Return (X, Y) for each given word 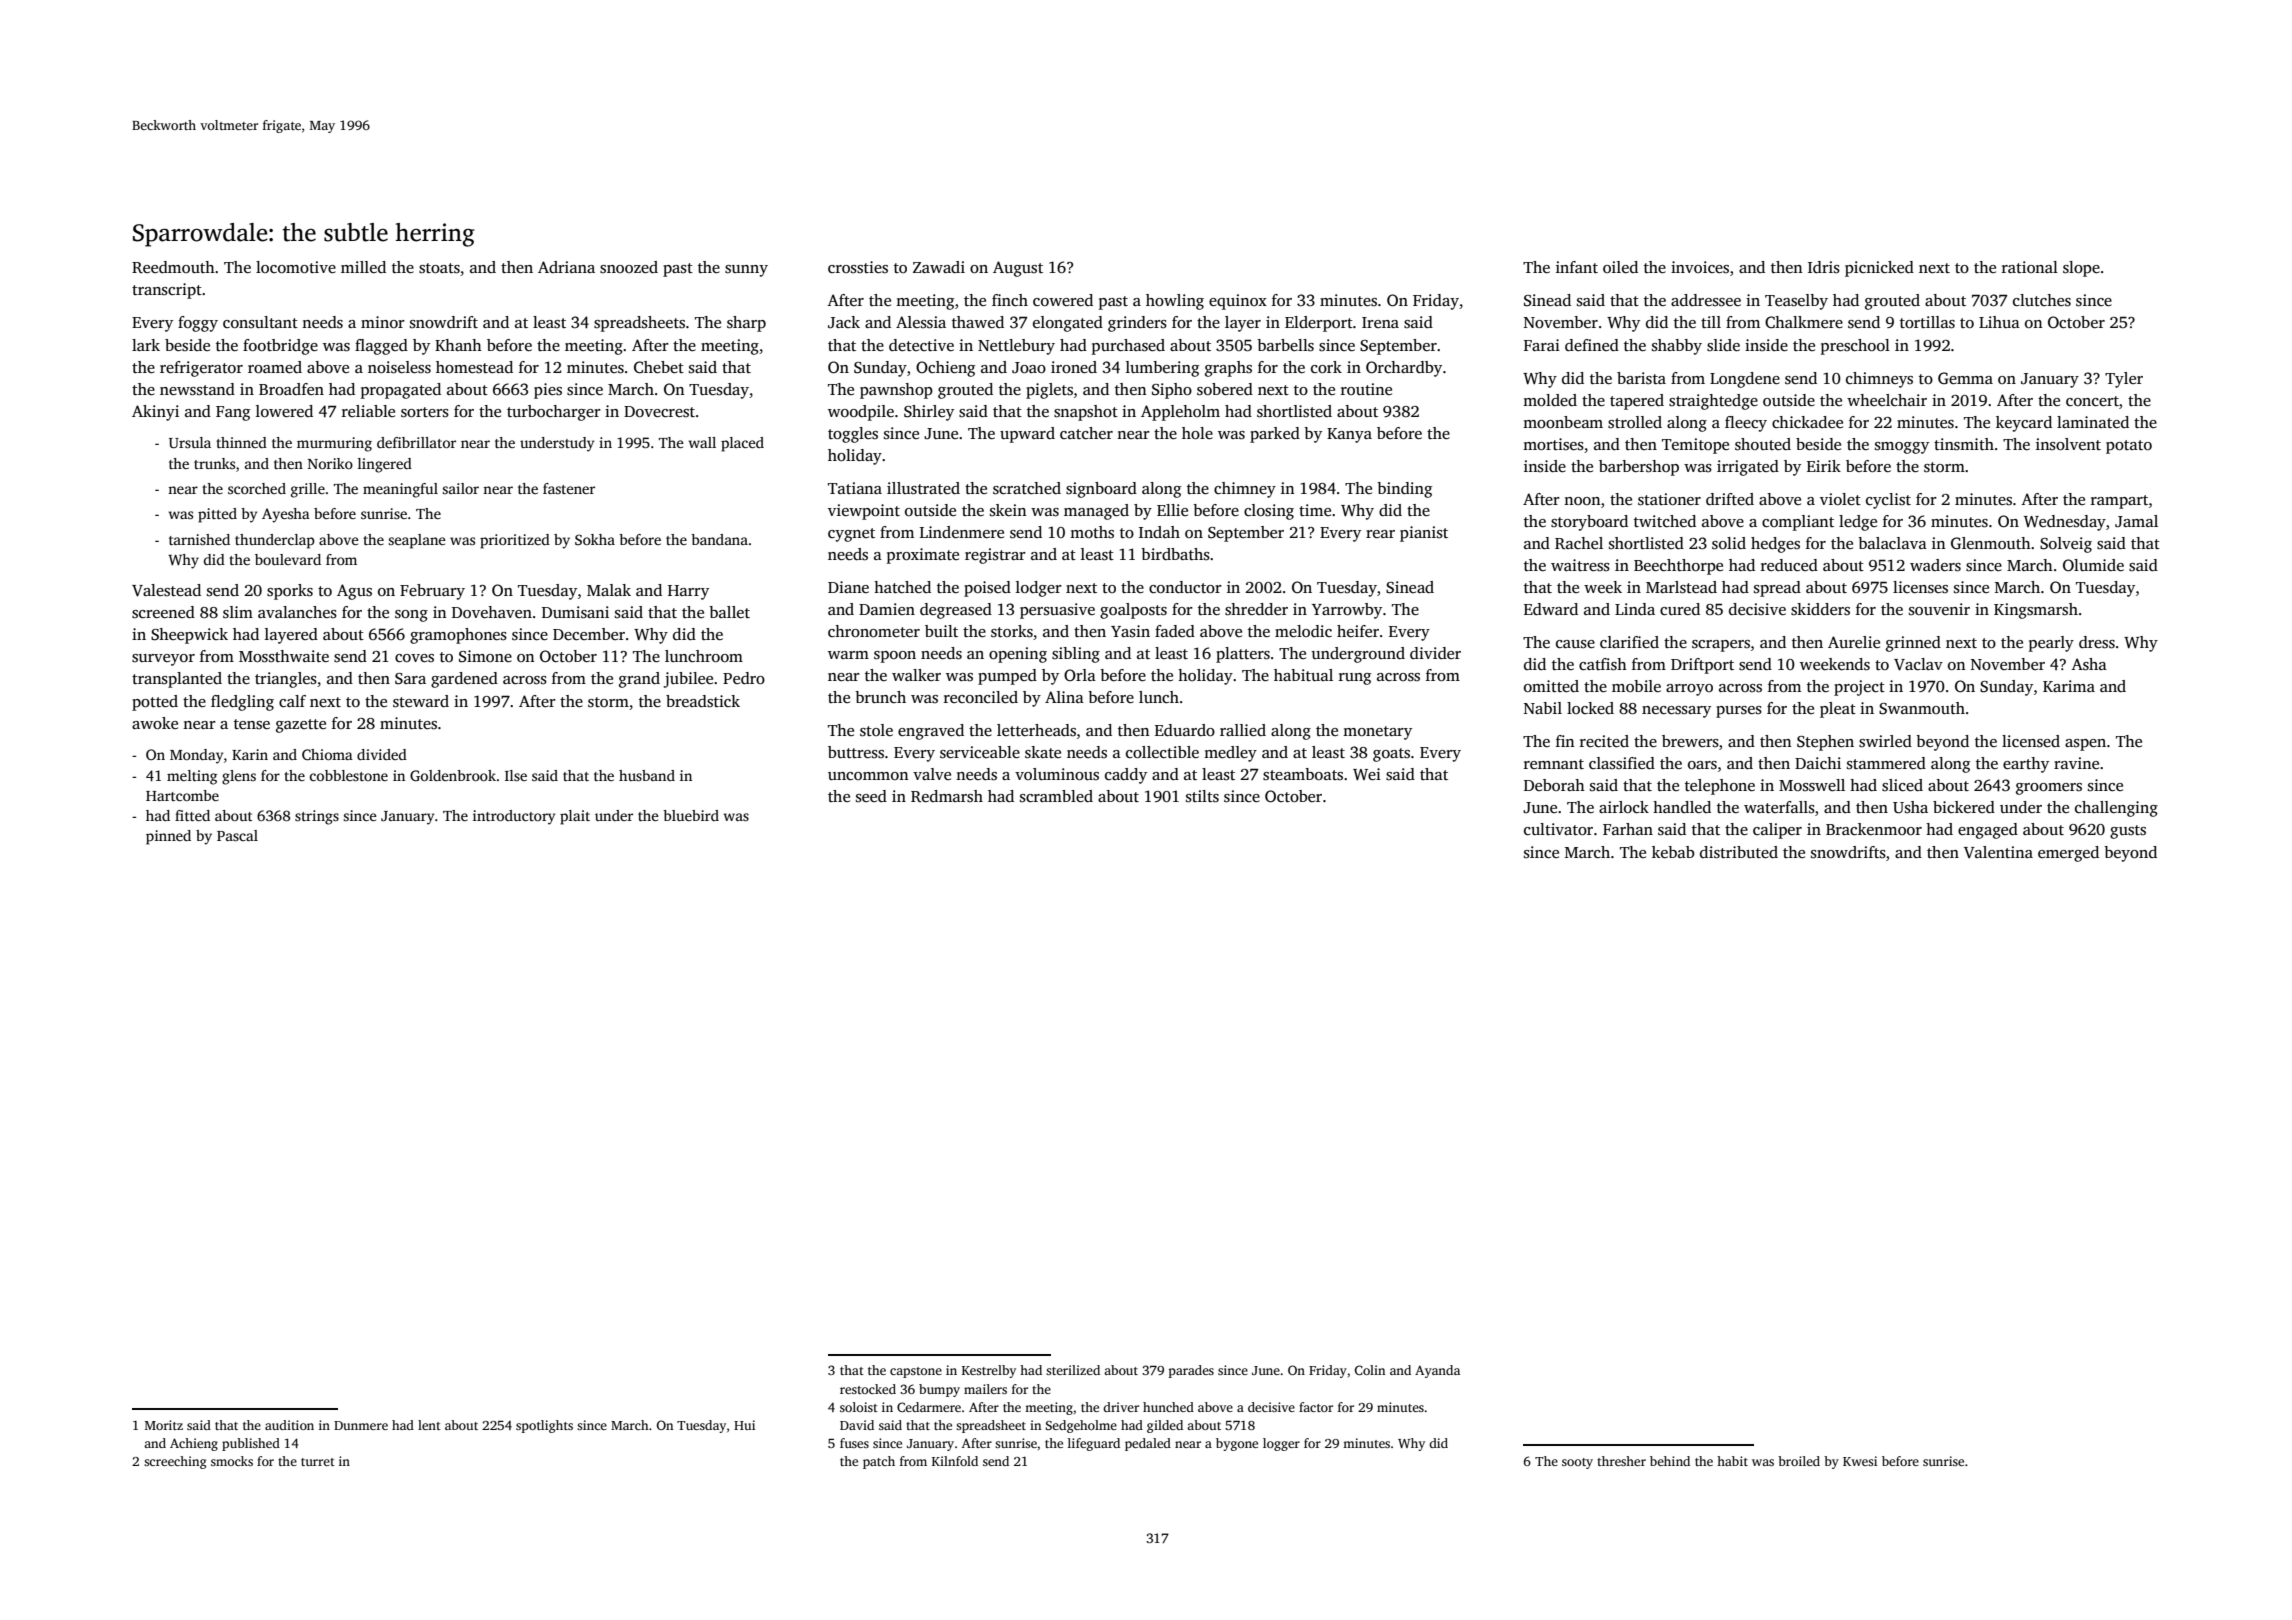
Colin (1370, 1370)
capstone (916, 1372)
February (432, 592)
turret (318, 1462)
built (941, 631)
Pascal (237, 835)
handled (1682, 807)
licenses (1920, 587)
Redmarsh (947, 796)
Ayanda (1437, 1371)
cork (1326, 367)
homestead (474, 367)
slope (2081, 269)
